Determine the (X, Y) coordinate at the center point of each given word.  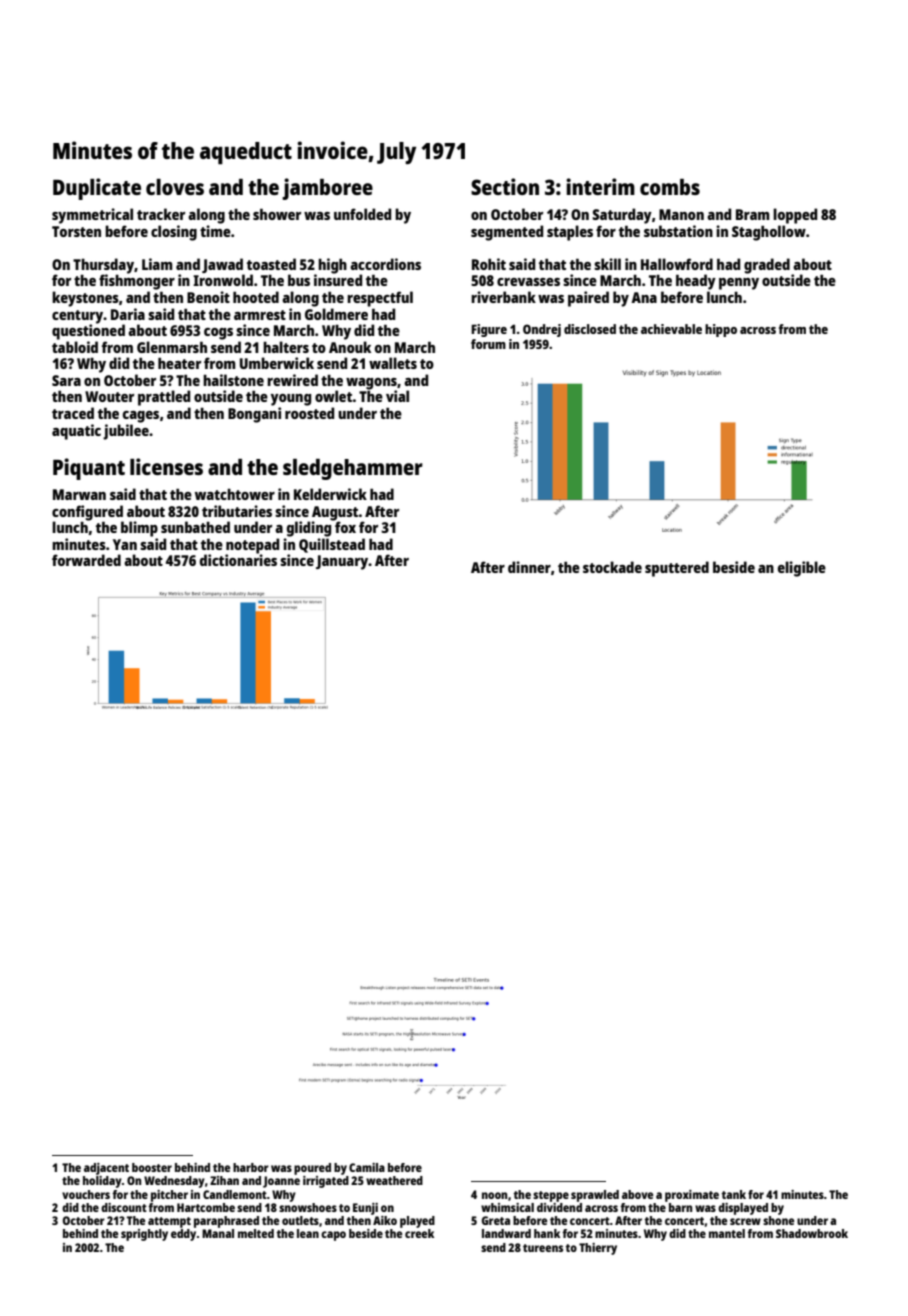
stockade (612, 567)
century (78, 317)
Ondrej (542, 330)
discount (124, 1207)
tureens (543, 1248)
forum (488, 344)
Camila (367, 1167)
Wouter (109, 396)
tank (733, 1194)
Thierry (598, 1249)
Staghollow (769, 233)
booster (152, 1167)
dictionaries (238, 560)
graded (767, 266)
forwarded (86, 560)
